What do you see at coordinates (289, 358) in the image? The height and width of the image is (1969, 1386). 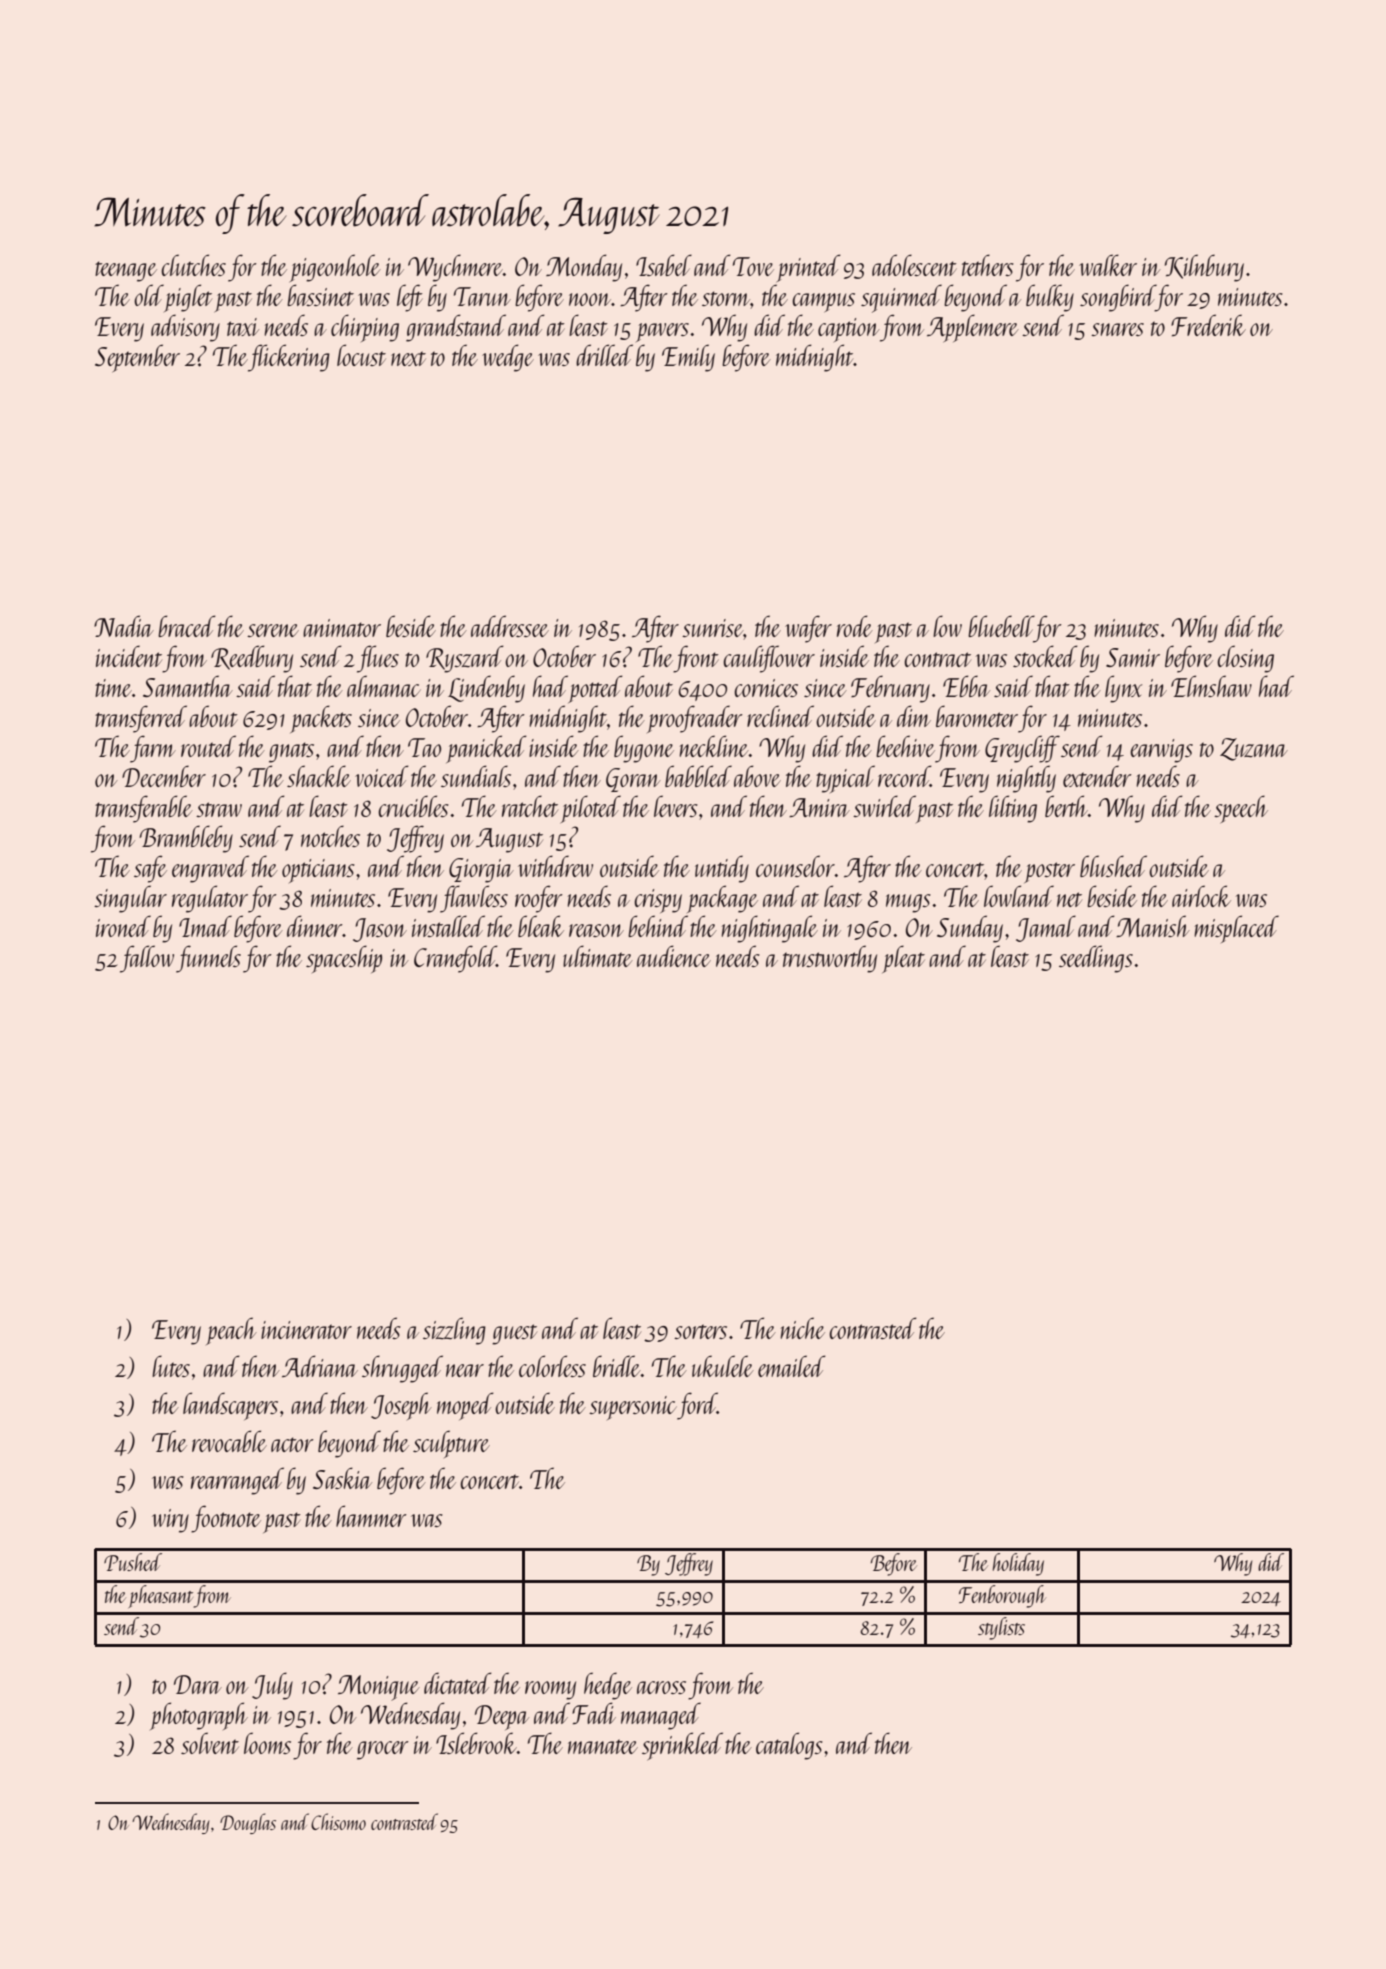 I see `flickering` at bounding box center [289, 358].
